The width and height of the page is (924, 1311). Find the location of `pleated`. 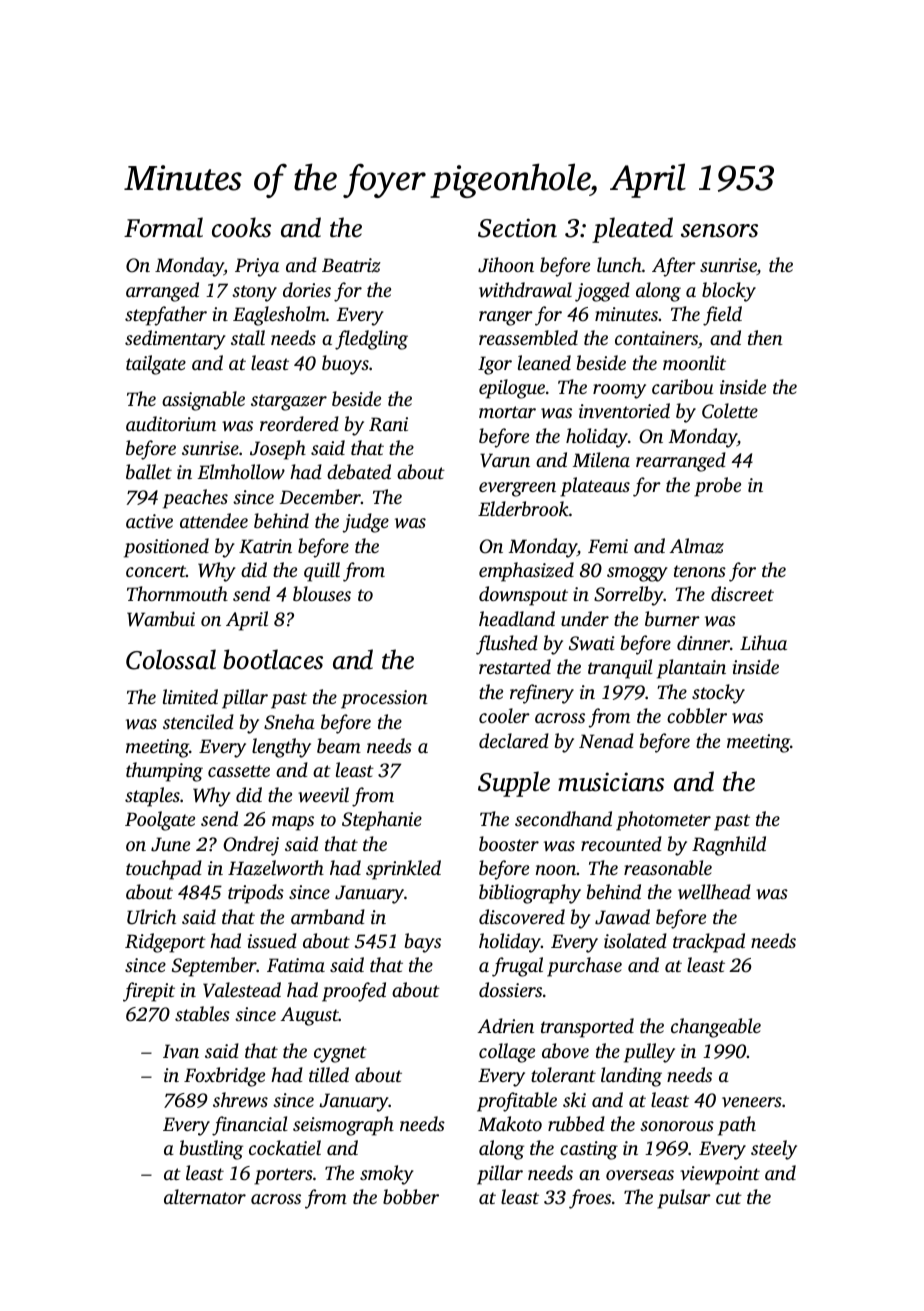

pleated is located at coordinates (632, 230).
